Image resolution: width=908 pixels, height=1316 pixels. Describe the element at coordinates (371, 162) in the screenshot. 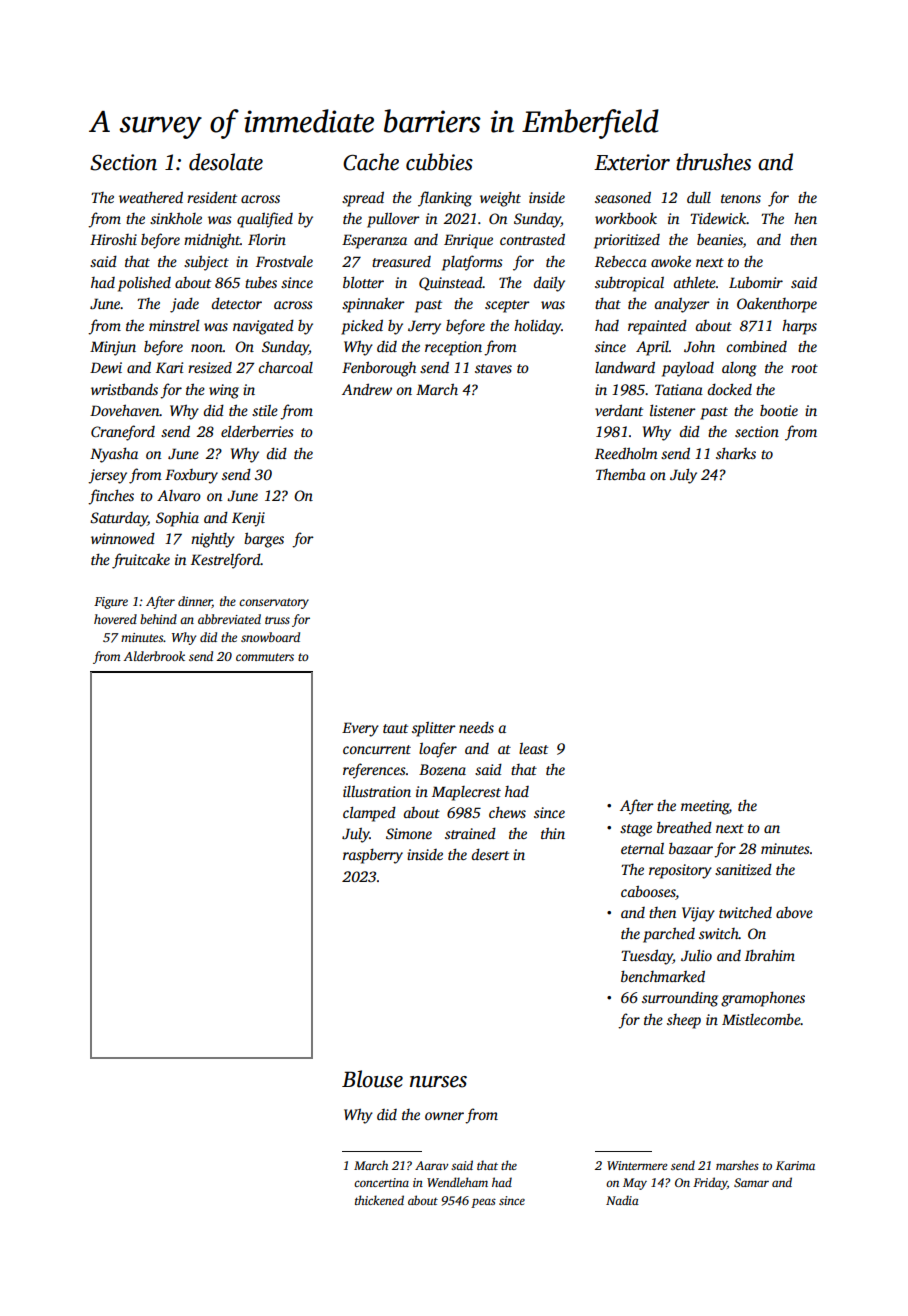

I see `Cache` at that location.
